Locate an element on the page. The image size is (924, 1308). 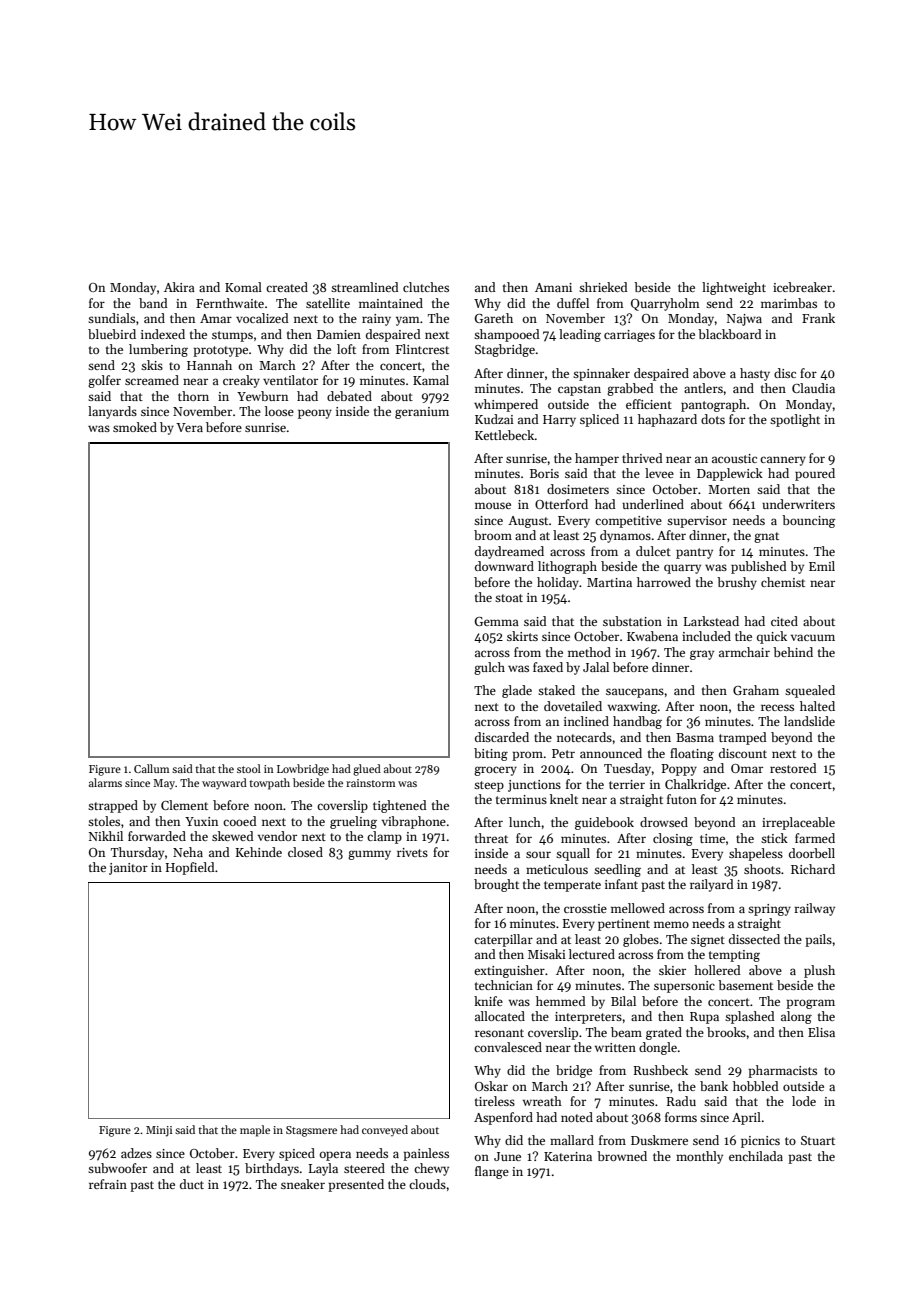
written is located at coordinates (615, 1047).
